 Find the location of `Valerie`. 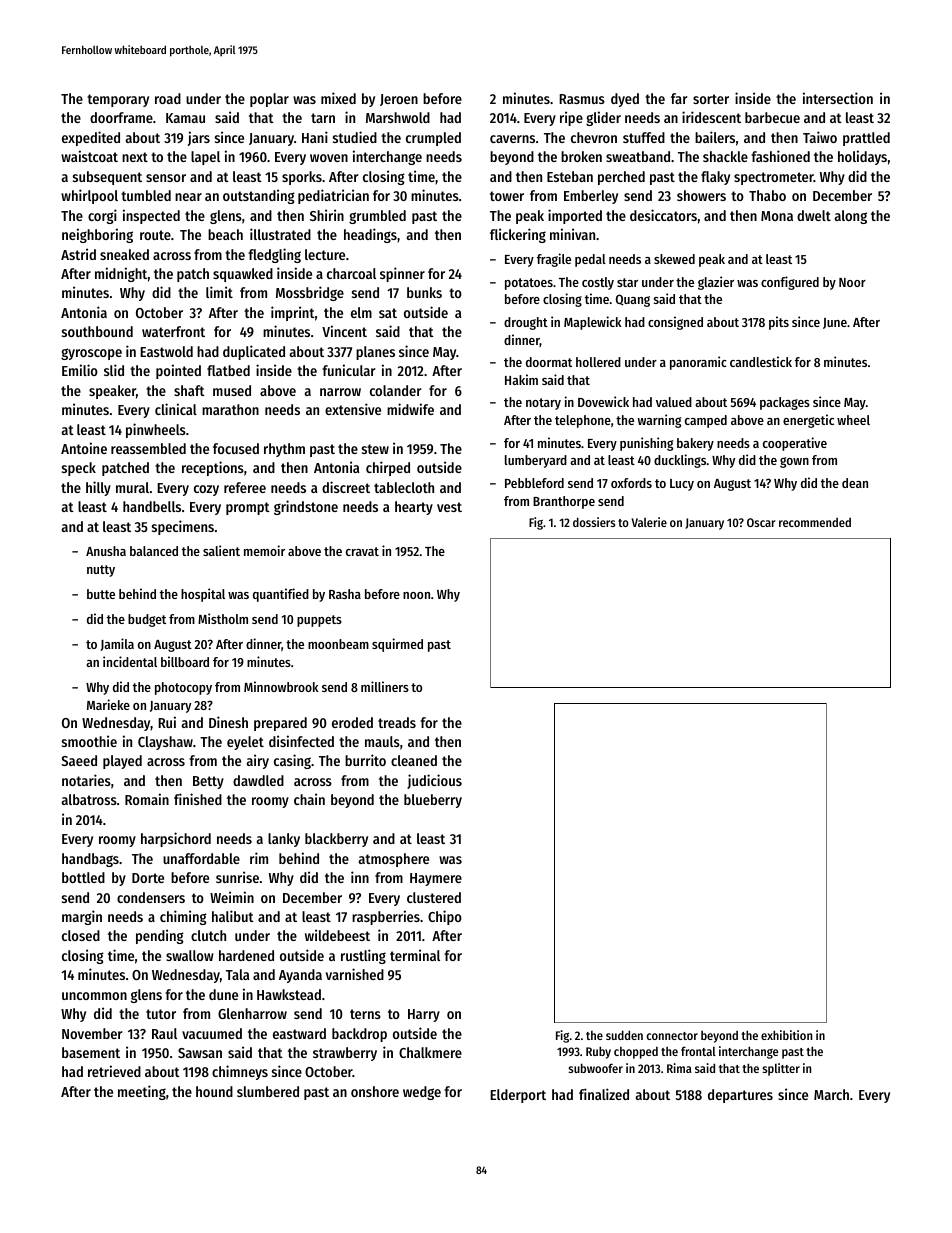

Valerie is located at coordinates (649, 522).
